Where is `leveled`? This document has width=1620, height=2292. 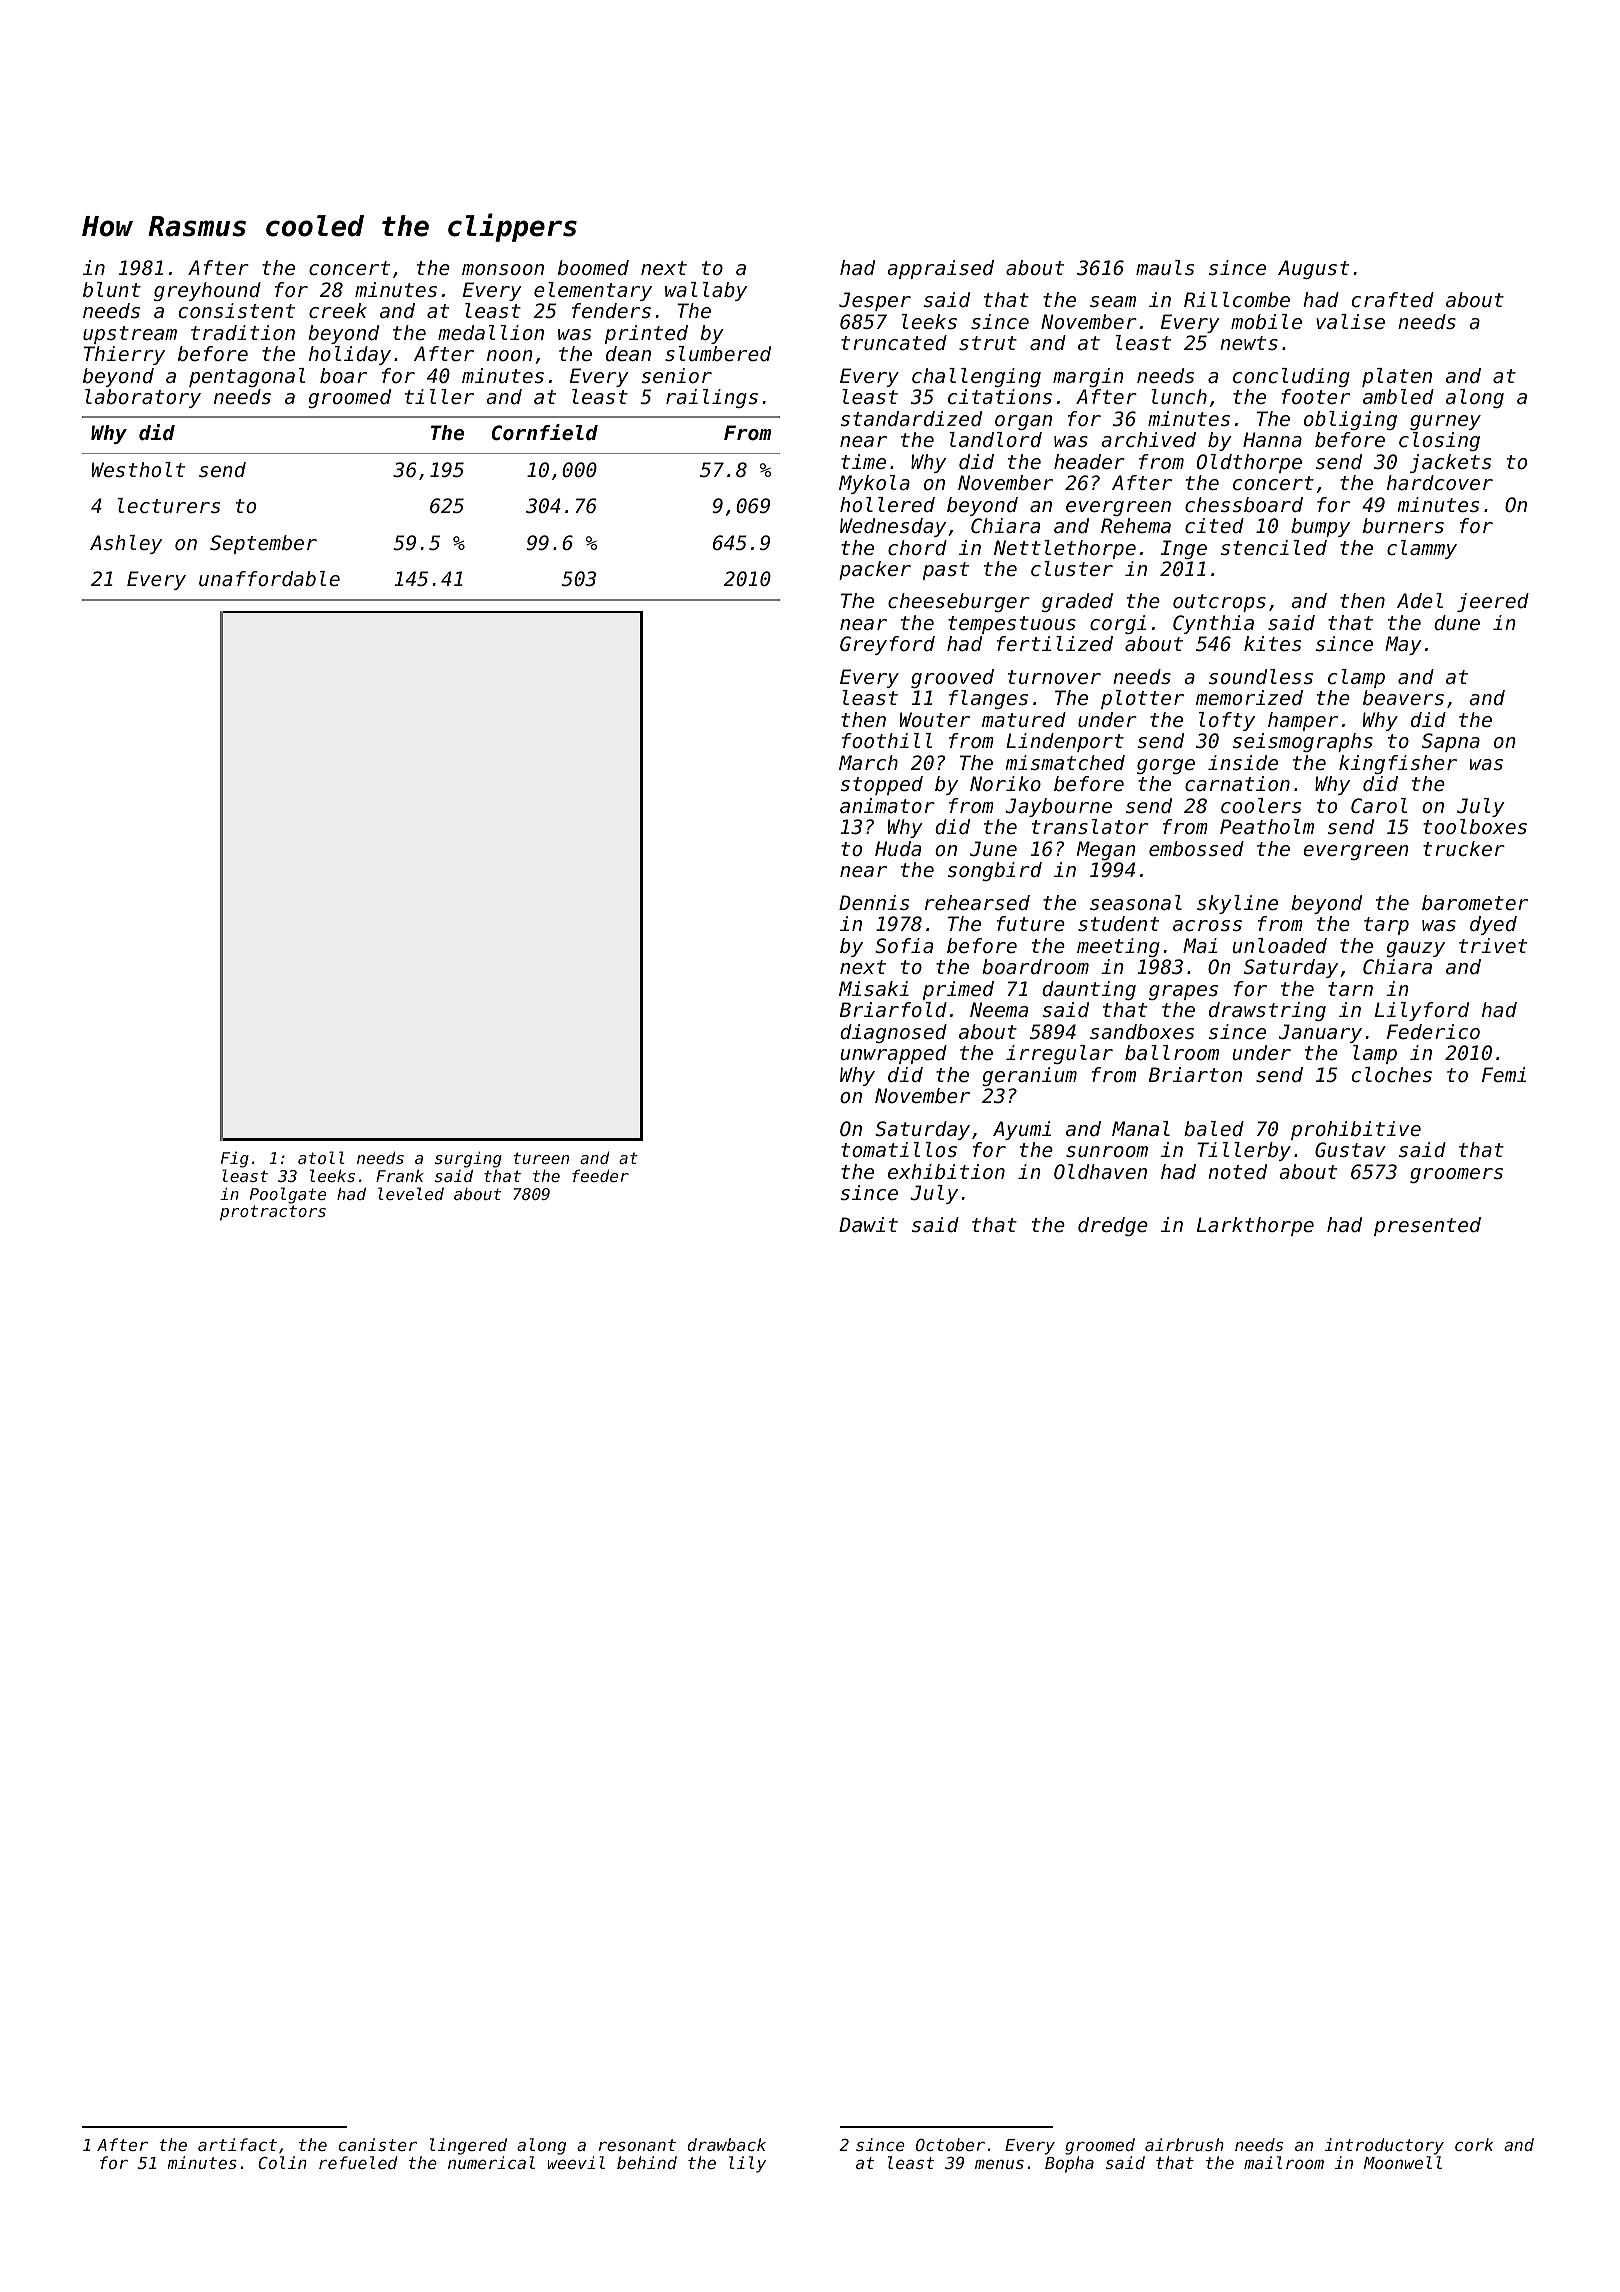
leveled is located at coordinates (411, 1193).
